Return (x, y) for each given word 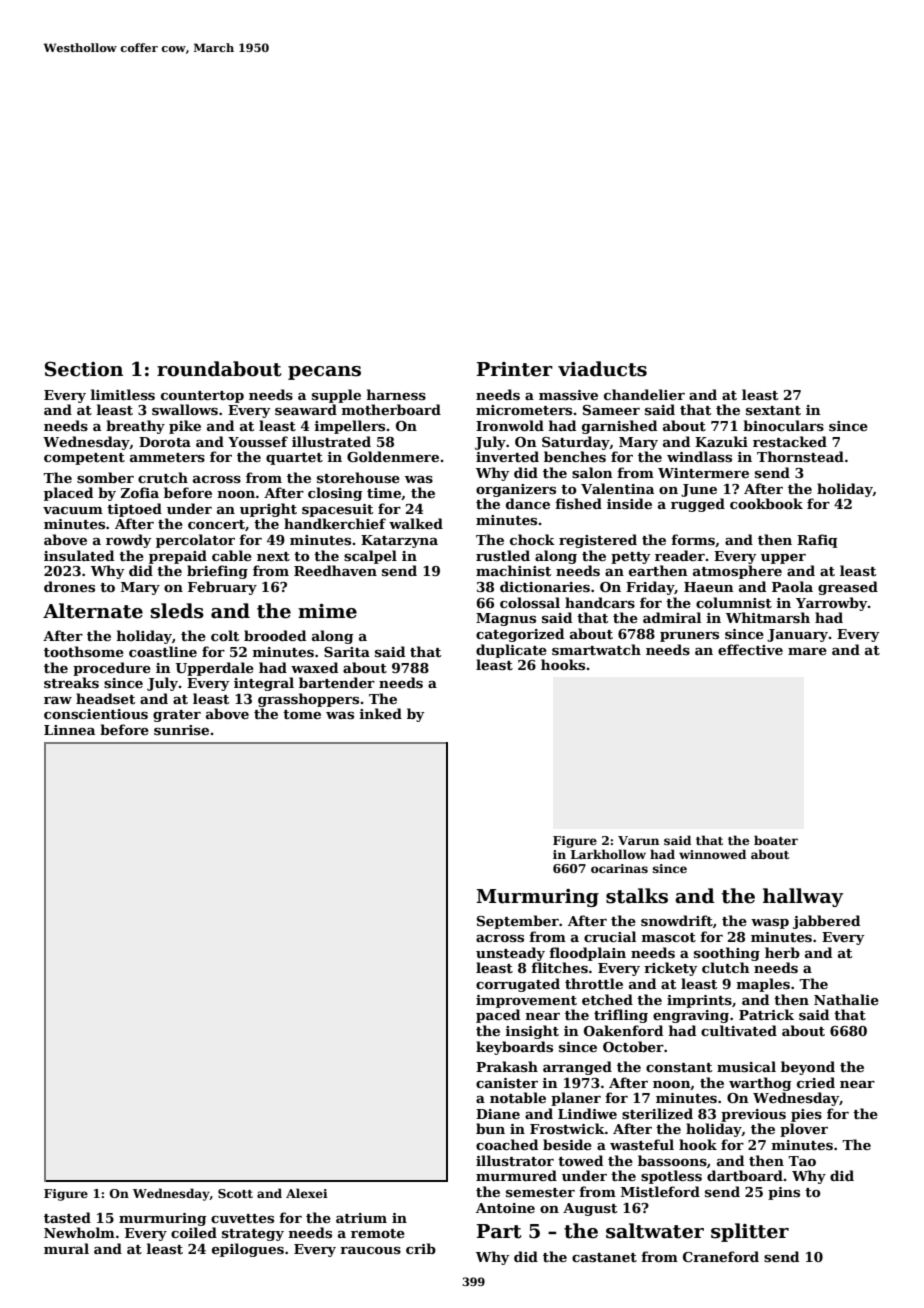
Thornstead (800, 456)
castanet (604, 1257)
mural (66, 1248)
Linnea (69, 730)
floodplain (587, 954)
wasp (770, 924)
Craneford (721, 1256)
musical (746, 1066)
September (518, 922)
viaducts (602, 369)
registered (598, 541)
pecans (324, 373)
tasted (67, 1217)
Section (84, 369)
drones (69, 586)
